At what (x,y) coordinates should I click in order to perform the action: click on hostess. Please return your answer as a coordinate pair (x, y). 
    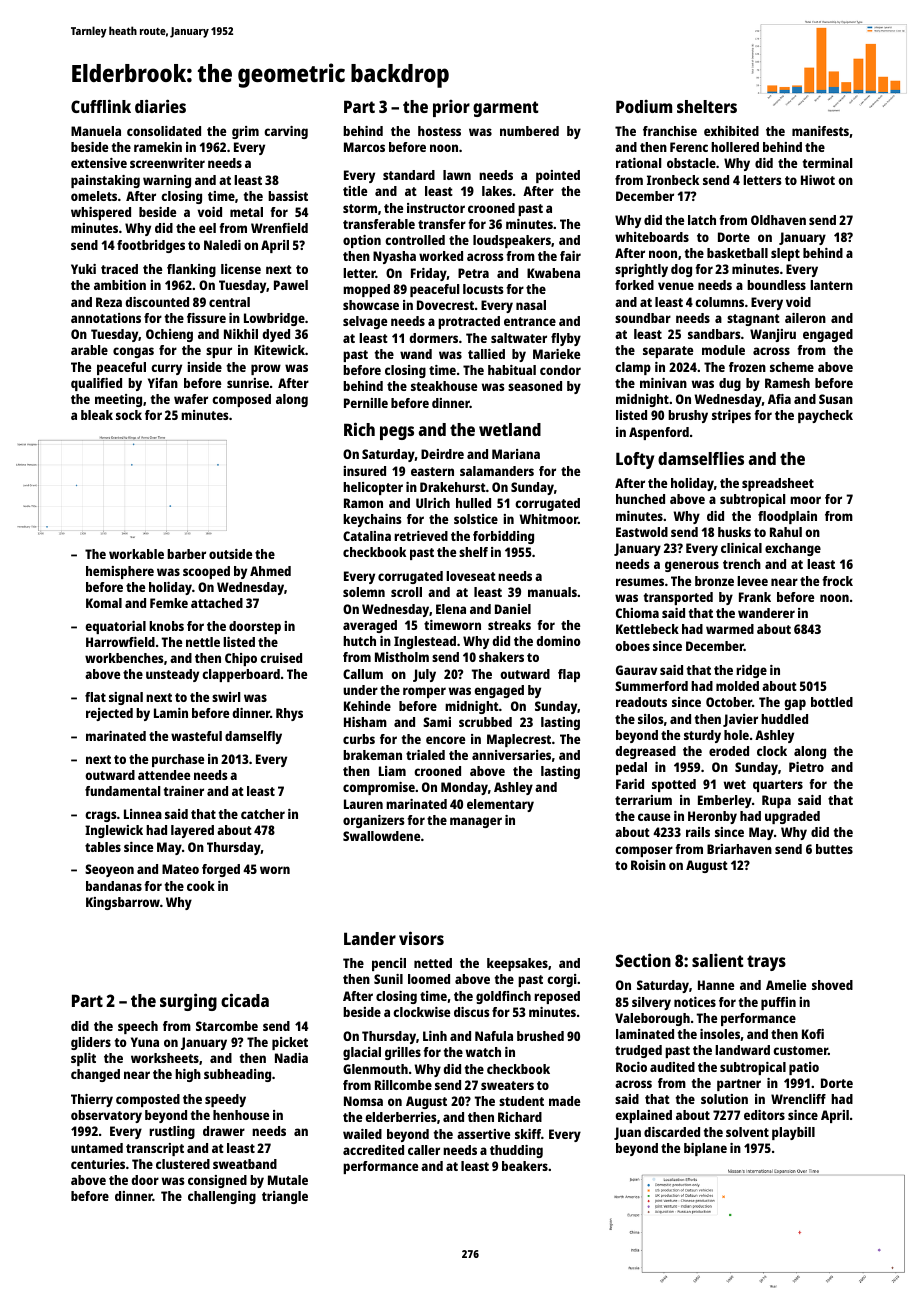
    Looking at the image, I should click on (439, 131).
